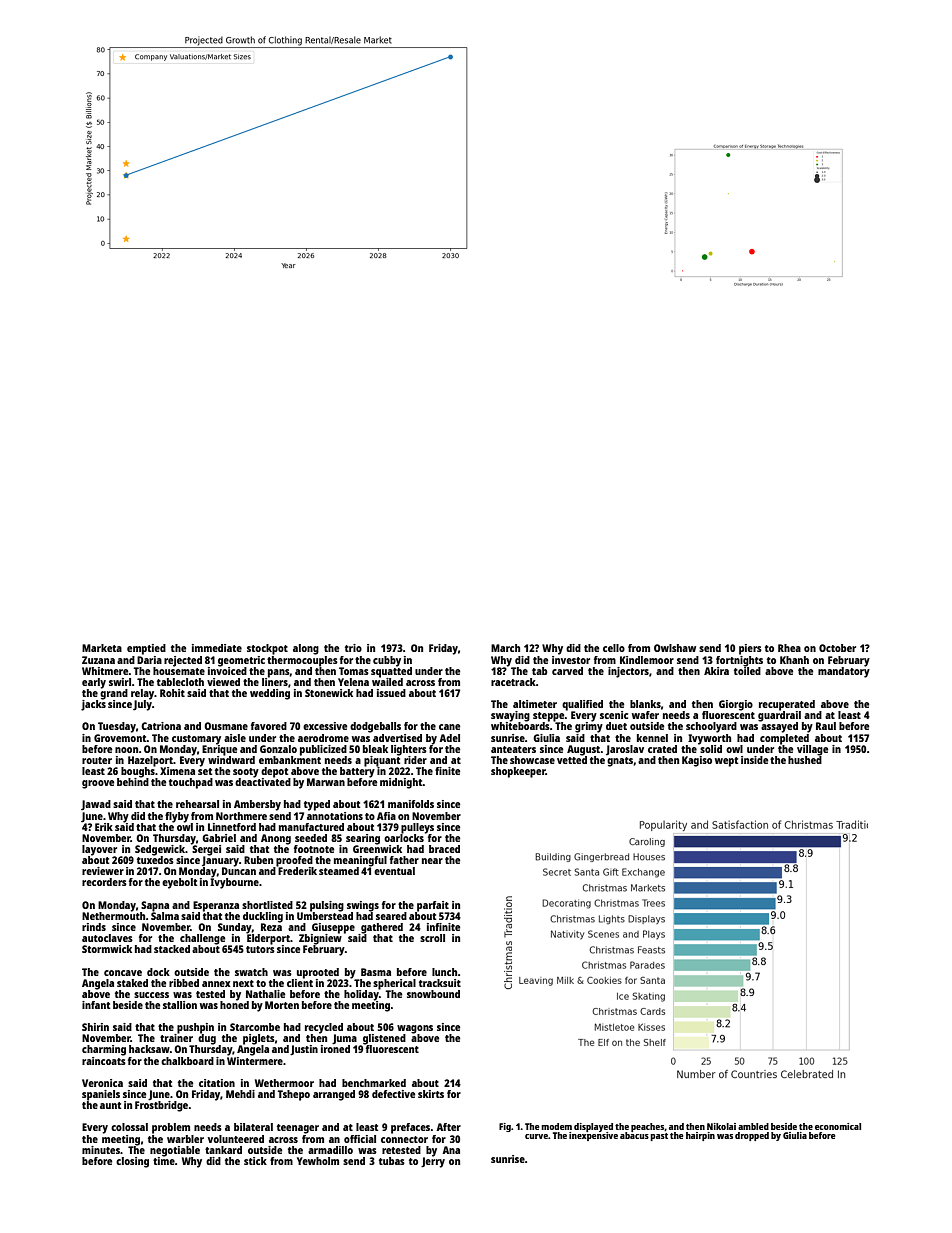 The image size is (952, 1233). I want to click on ambled, so click(753, 1126).
